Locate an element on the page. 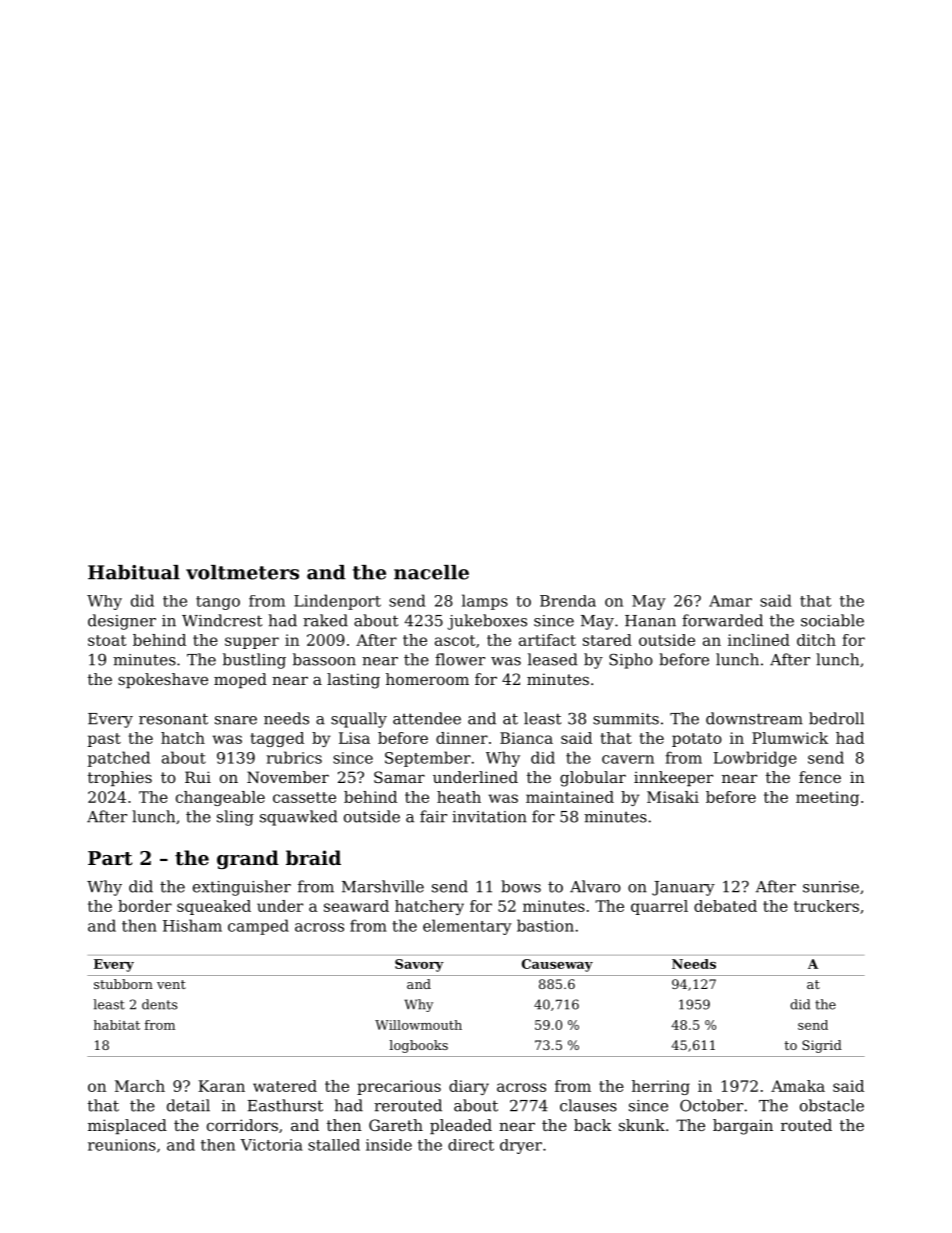 Image resolution: width=952 pixels, height=1233 pixels. bargain is located at coordinates (743, 1127).
